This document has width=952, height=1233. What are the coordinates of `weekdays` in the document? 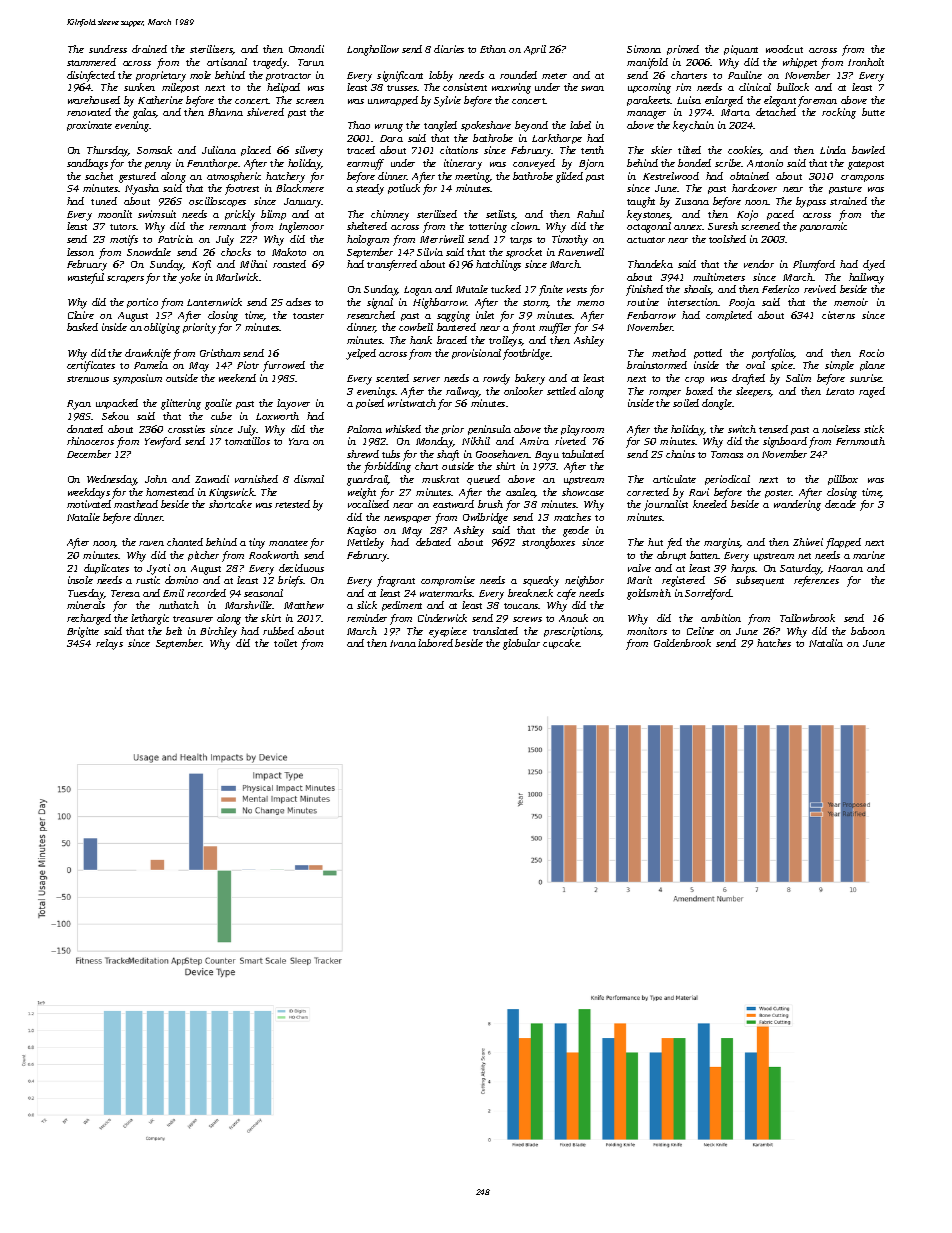 It's located at (89, 493).
